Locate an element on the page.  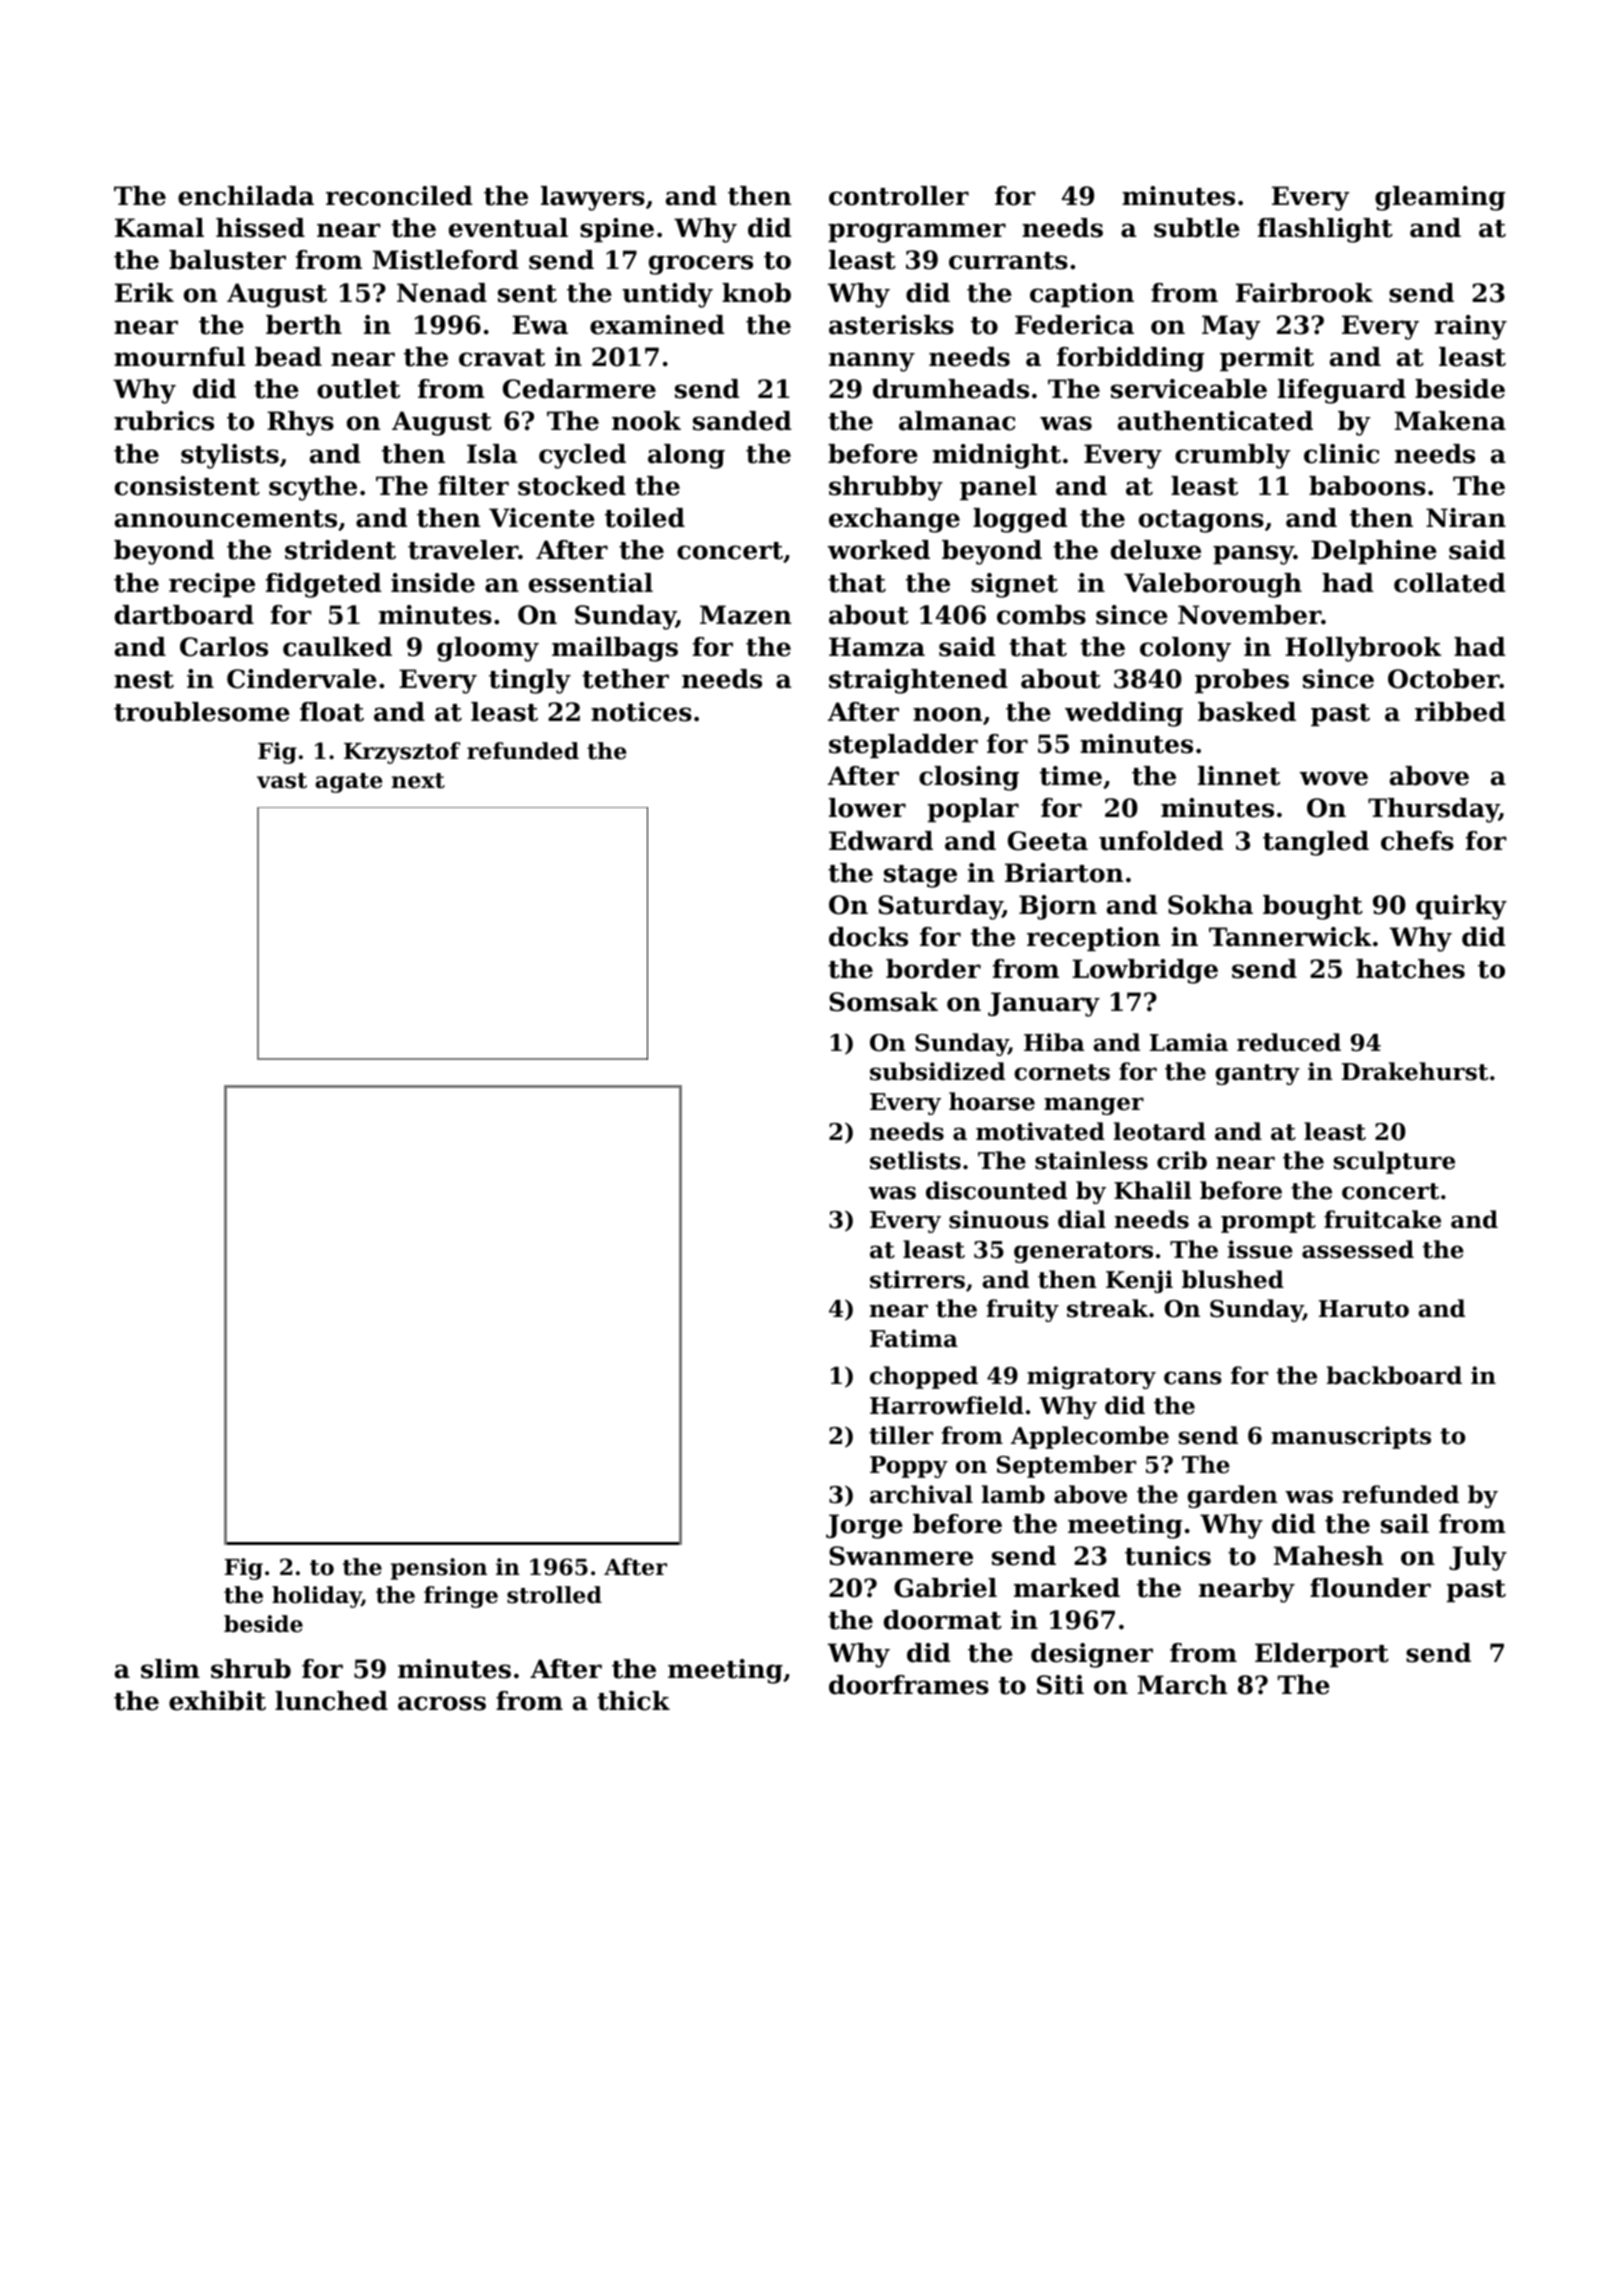
January is located at coordinates (1044, 1004).
